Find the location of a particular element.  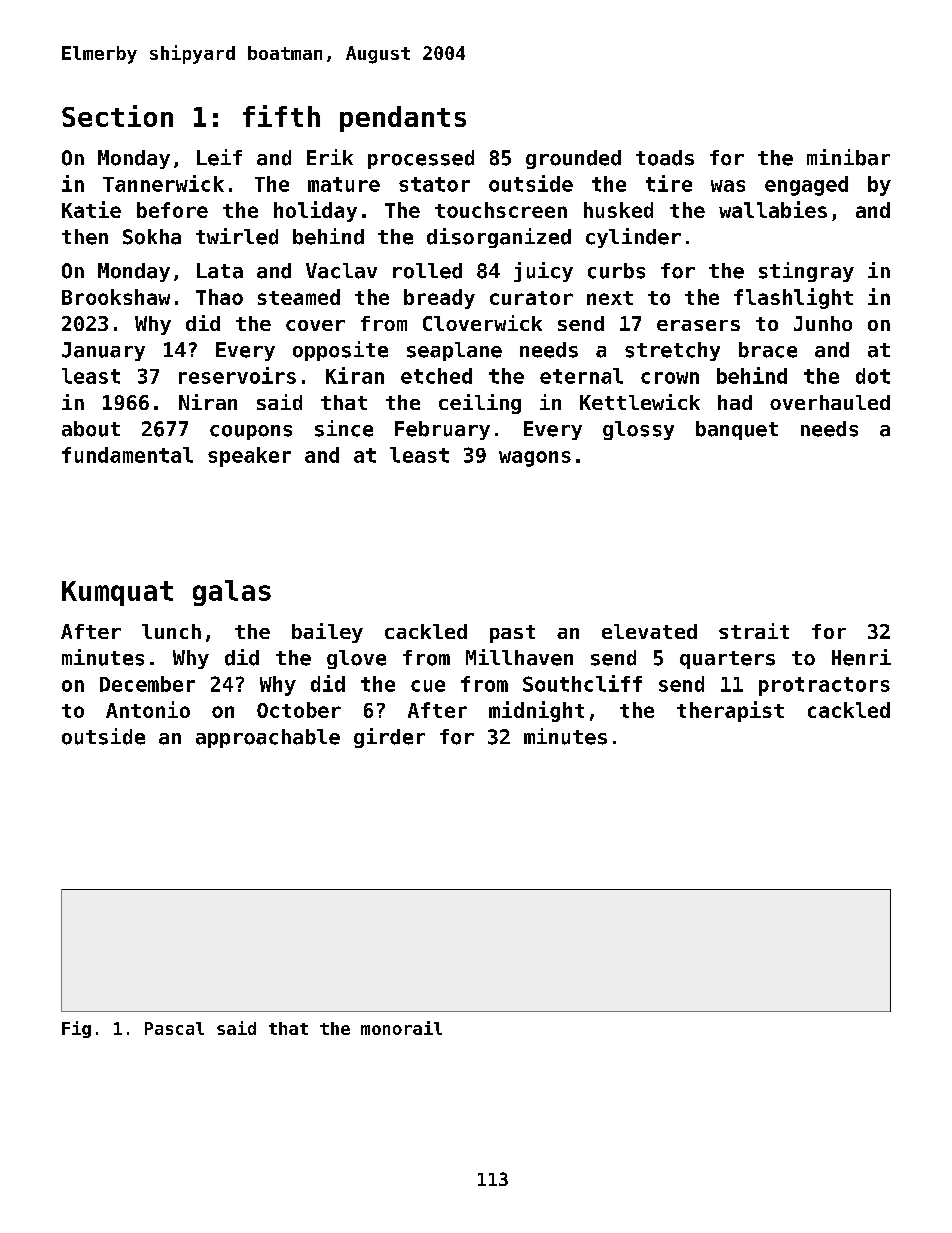

stretchy is located at coordinates (672, 351).
